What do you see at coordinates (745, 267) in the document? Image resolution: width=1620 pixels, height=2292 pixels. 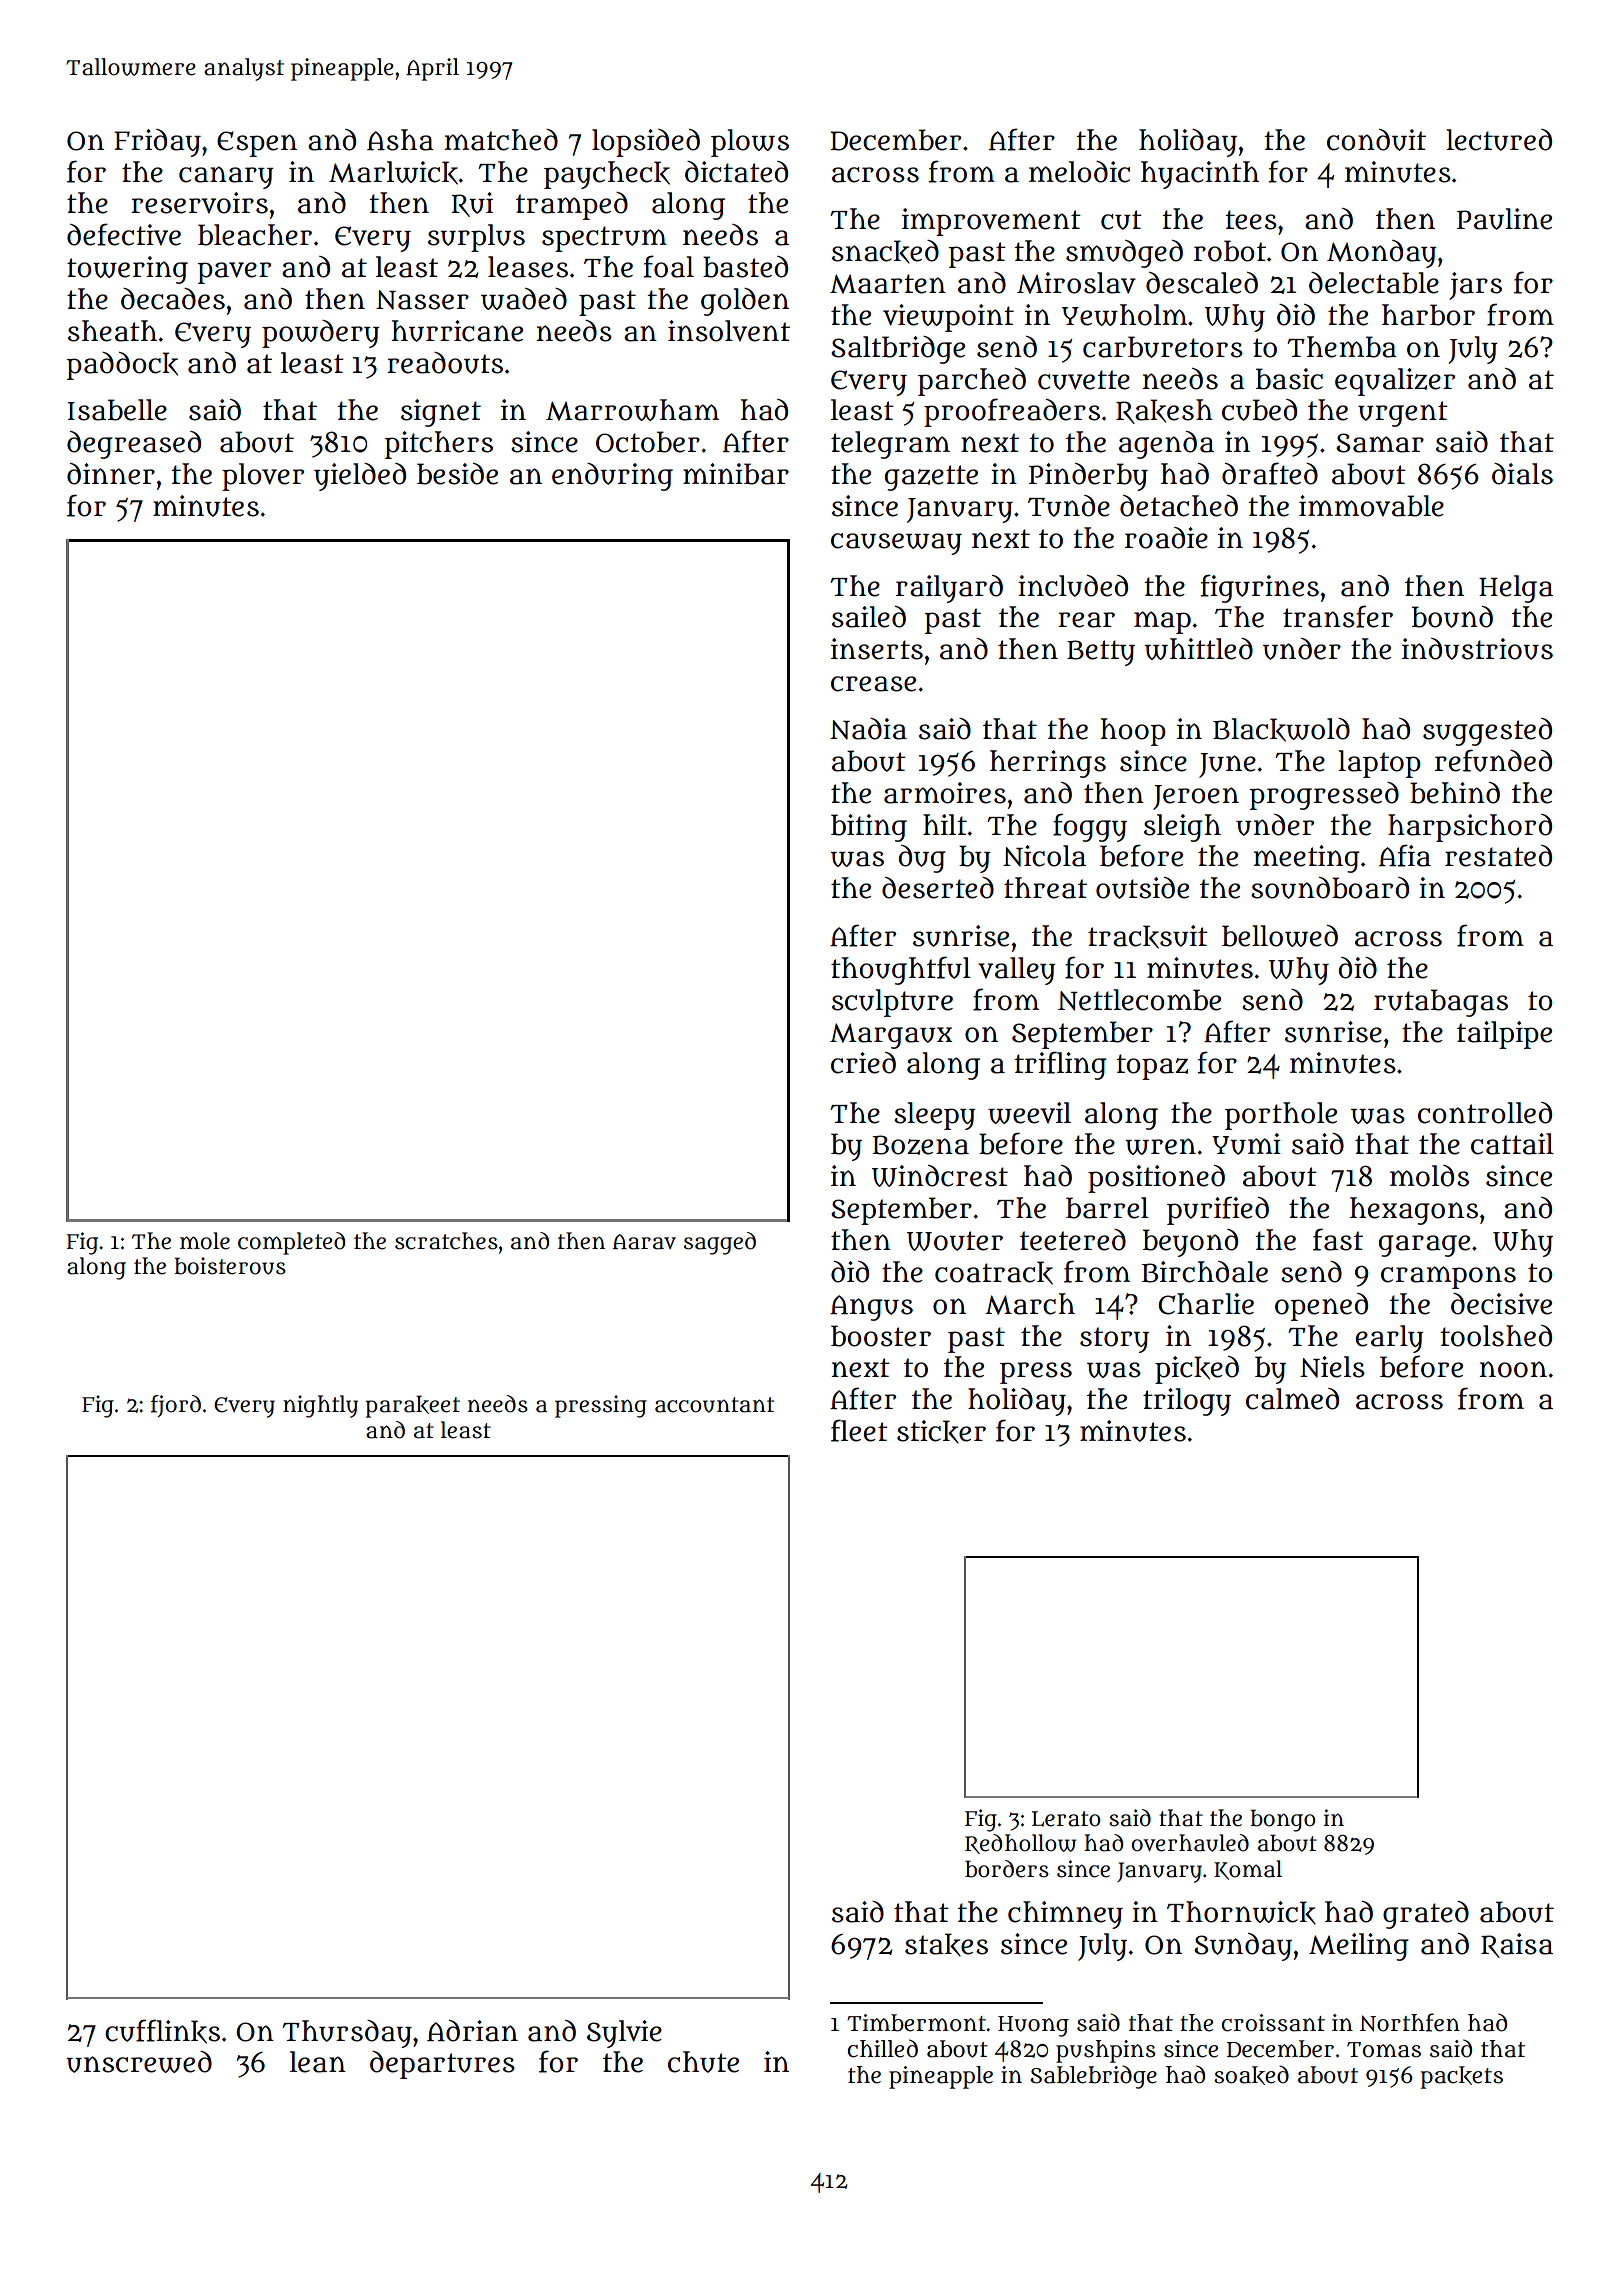 I see `basted` at bounding box center [745, 267].
